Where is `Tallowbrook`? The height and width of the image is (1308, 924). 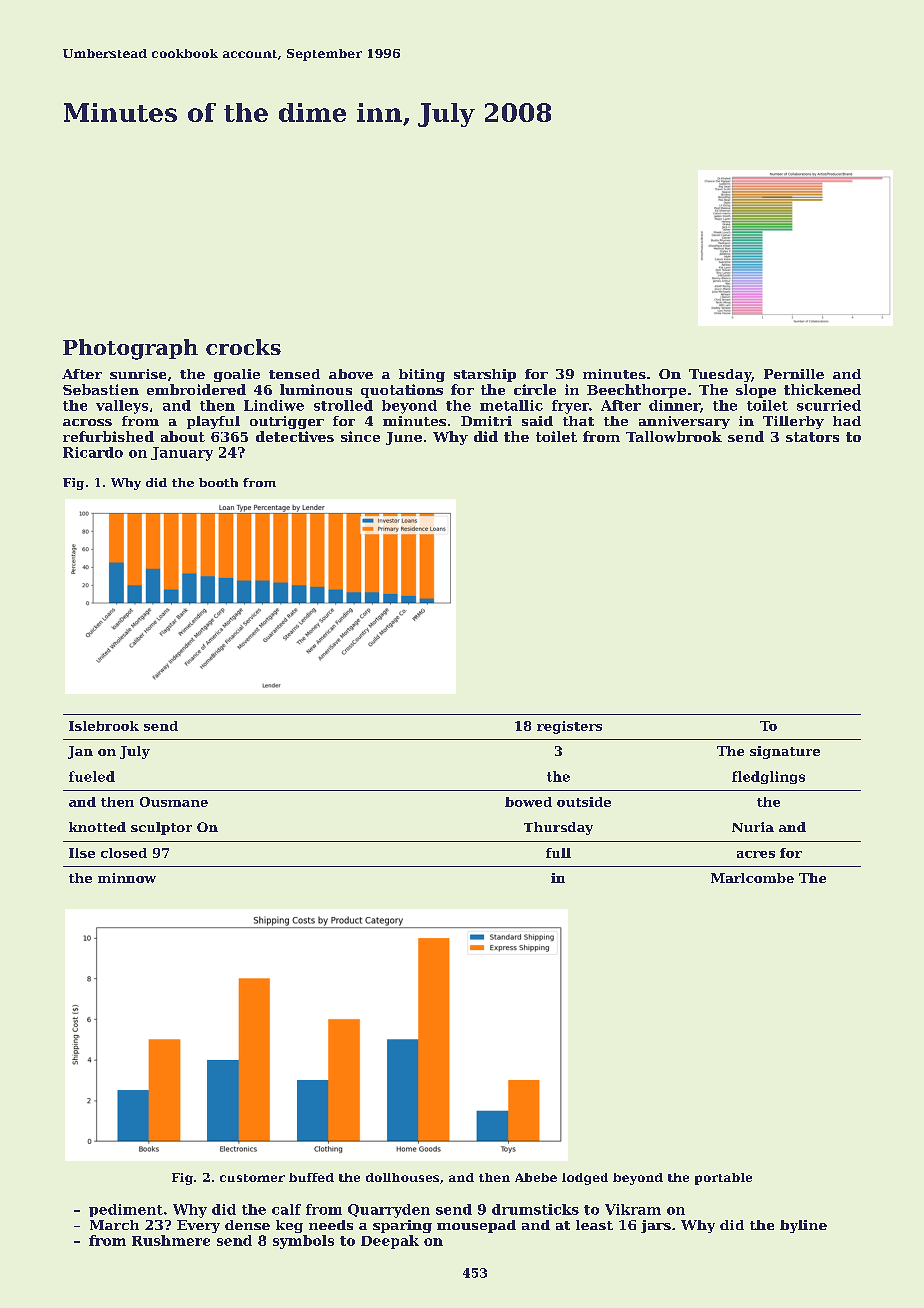
Tallowbrook is located at coordinates (674, 436).
